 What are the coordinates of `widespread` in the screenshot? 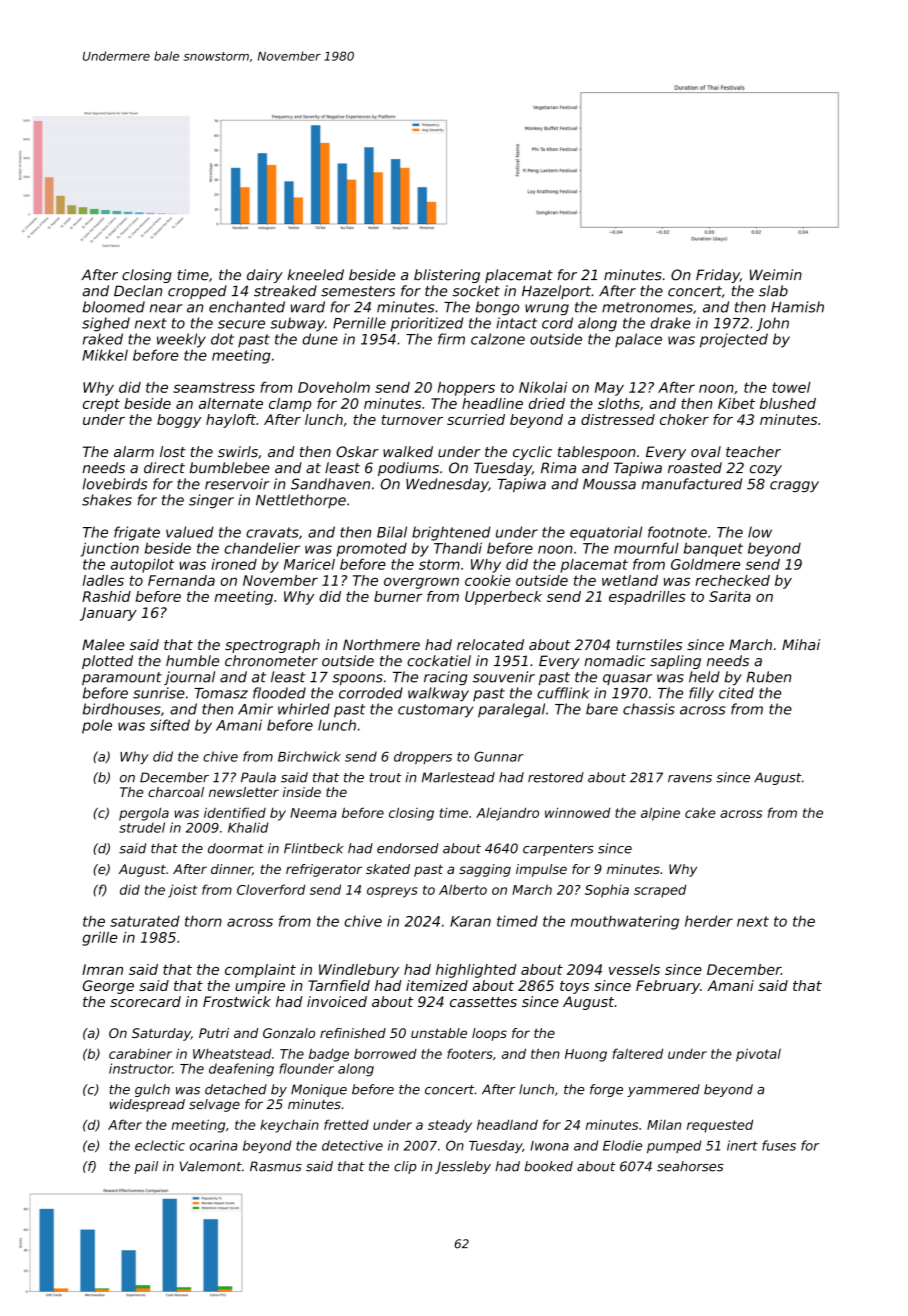 It's located at (147, 1105).
